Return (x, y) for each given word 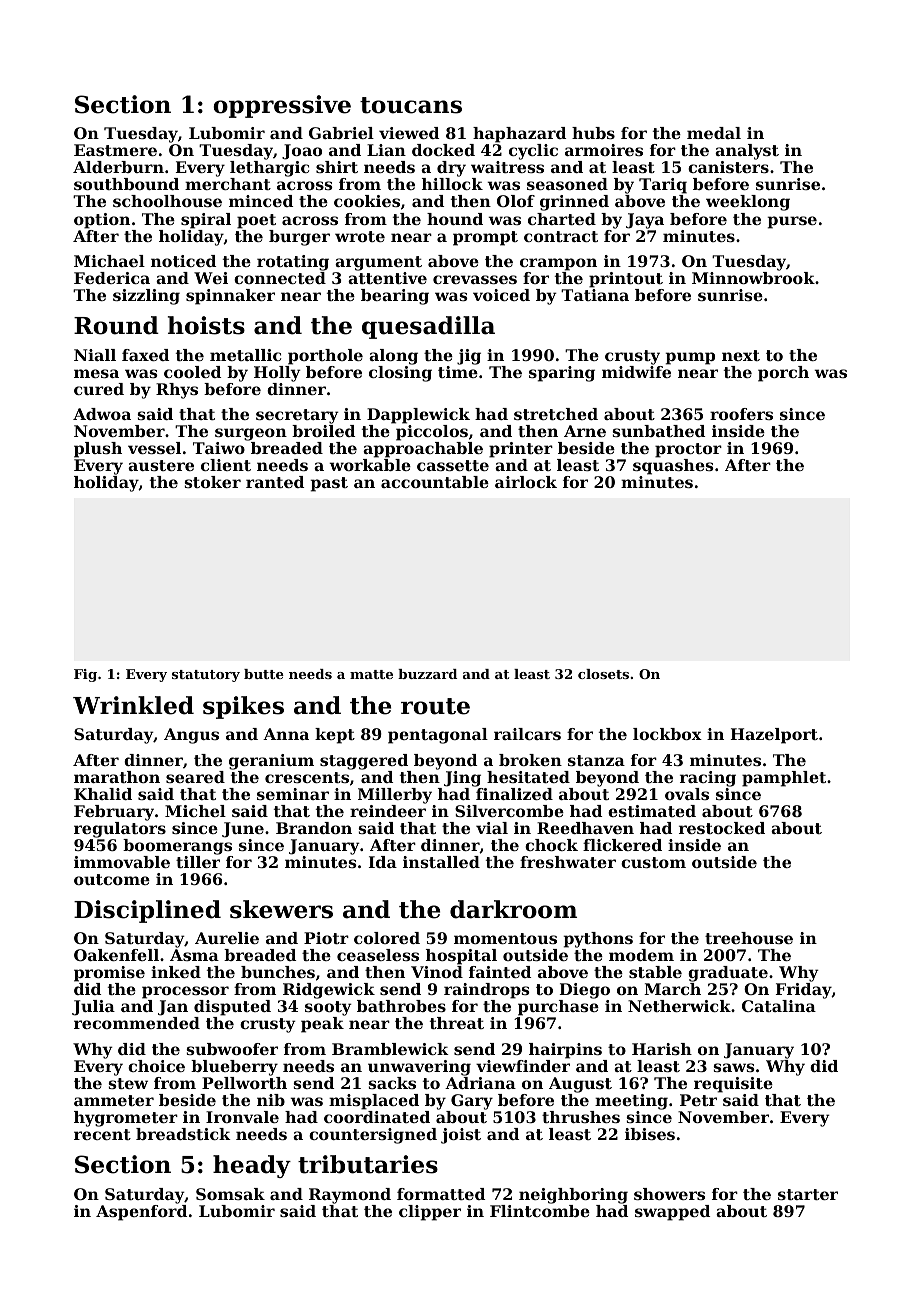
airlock (526, 482)
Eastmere (115, 150)
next (741, 355)
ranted (275, 482)
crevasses (475, 279)
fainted (500, 972)
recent (102, 1134)
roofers (741, 414)
